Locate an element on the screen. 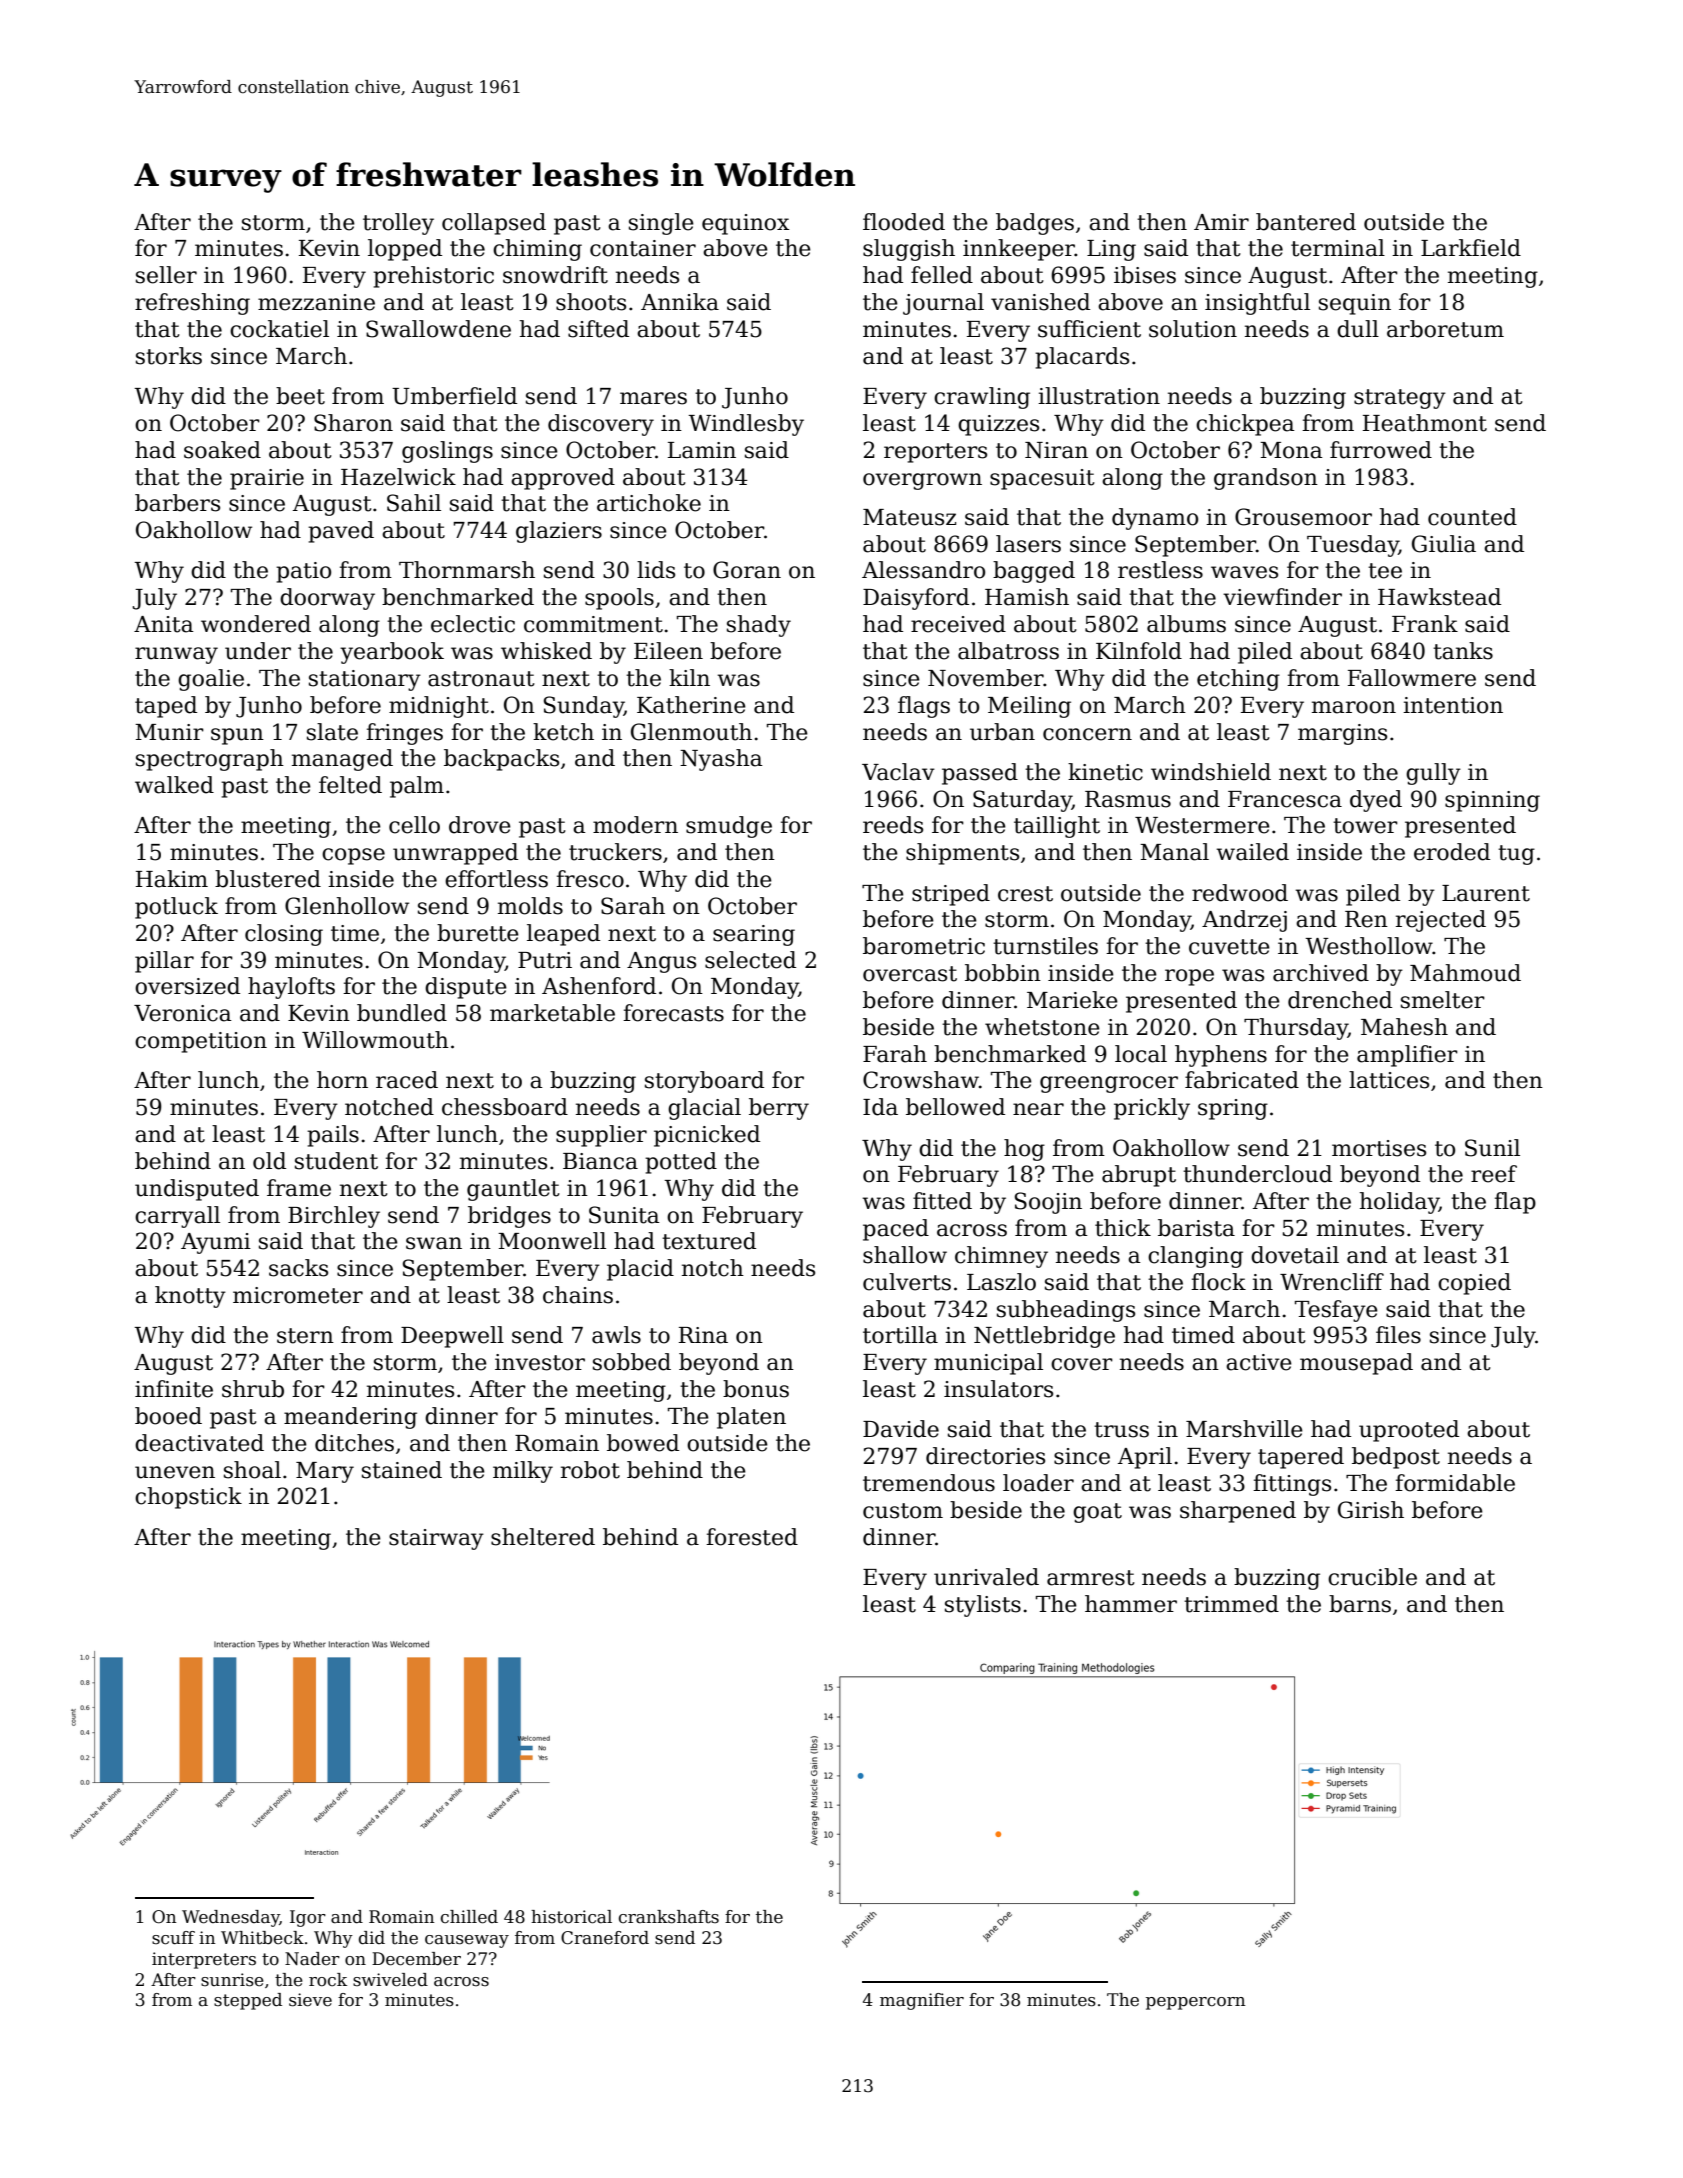  Igor is located at coordinates (308, 1918).
